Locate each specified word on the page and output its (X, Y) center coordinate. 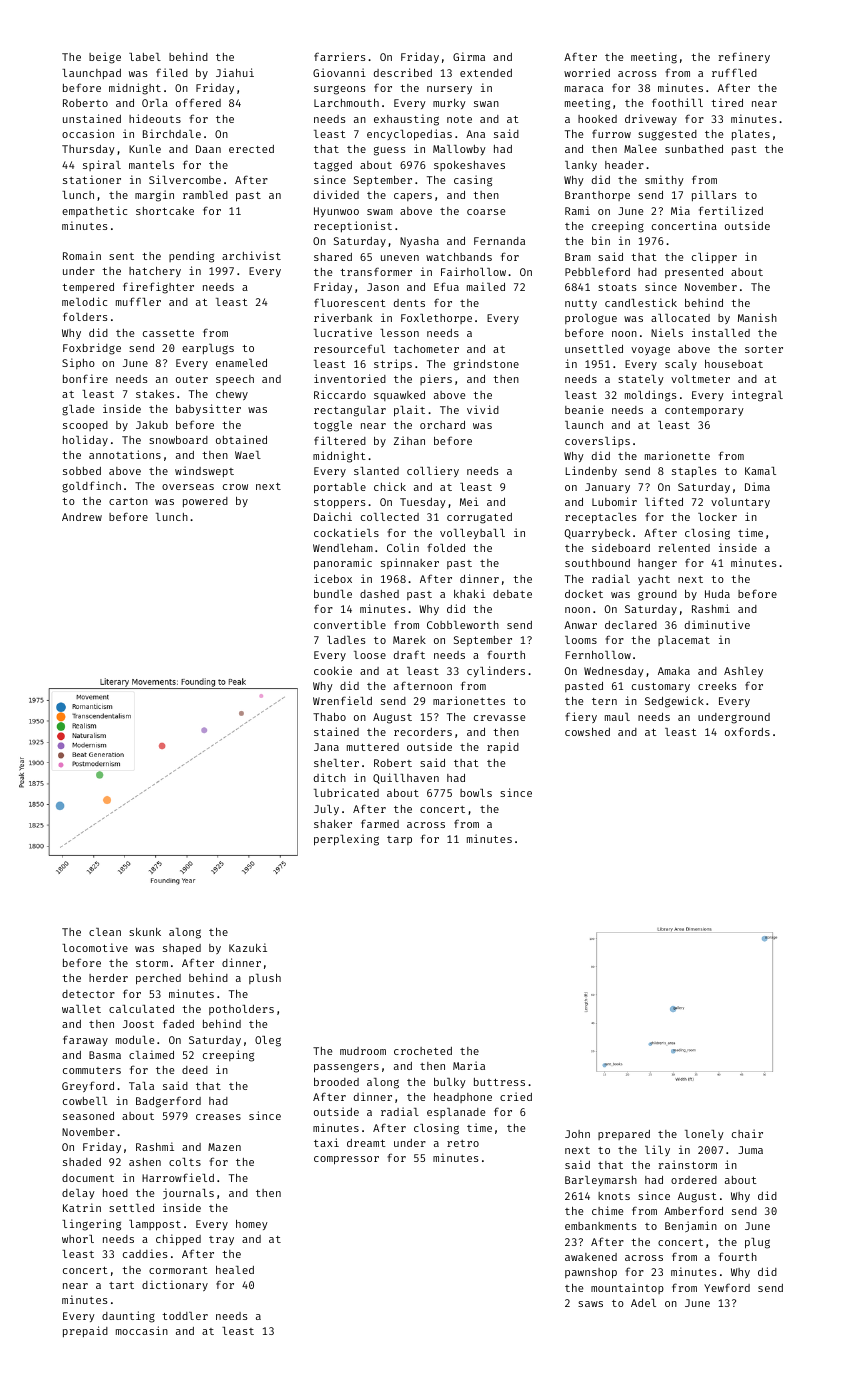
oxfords (747, 731)
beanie (584, 409)
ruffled (734, 72)
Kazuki (248, 947)
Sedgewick (674, 702)
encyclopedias (409, 135)
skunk (145, 932)
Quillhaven (406, 778)
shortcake (165, 211)
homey (252, 1225)
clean (105, 932)
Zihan (409, 440)
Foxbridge (92, 349)
